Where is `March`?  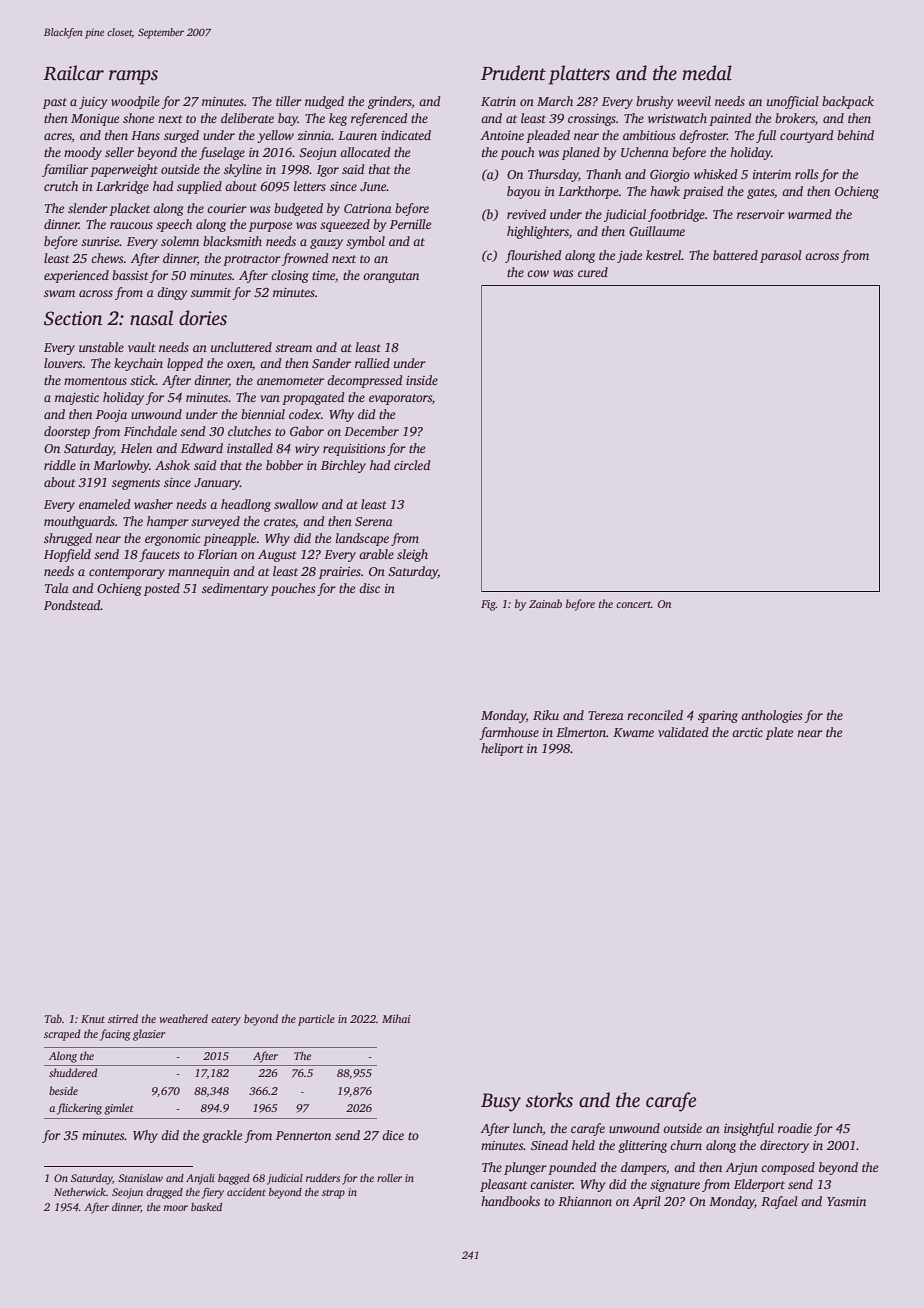
March is located at coordinates (555, 101).
